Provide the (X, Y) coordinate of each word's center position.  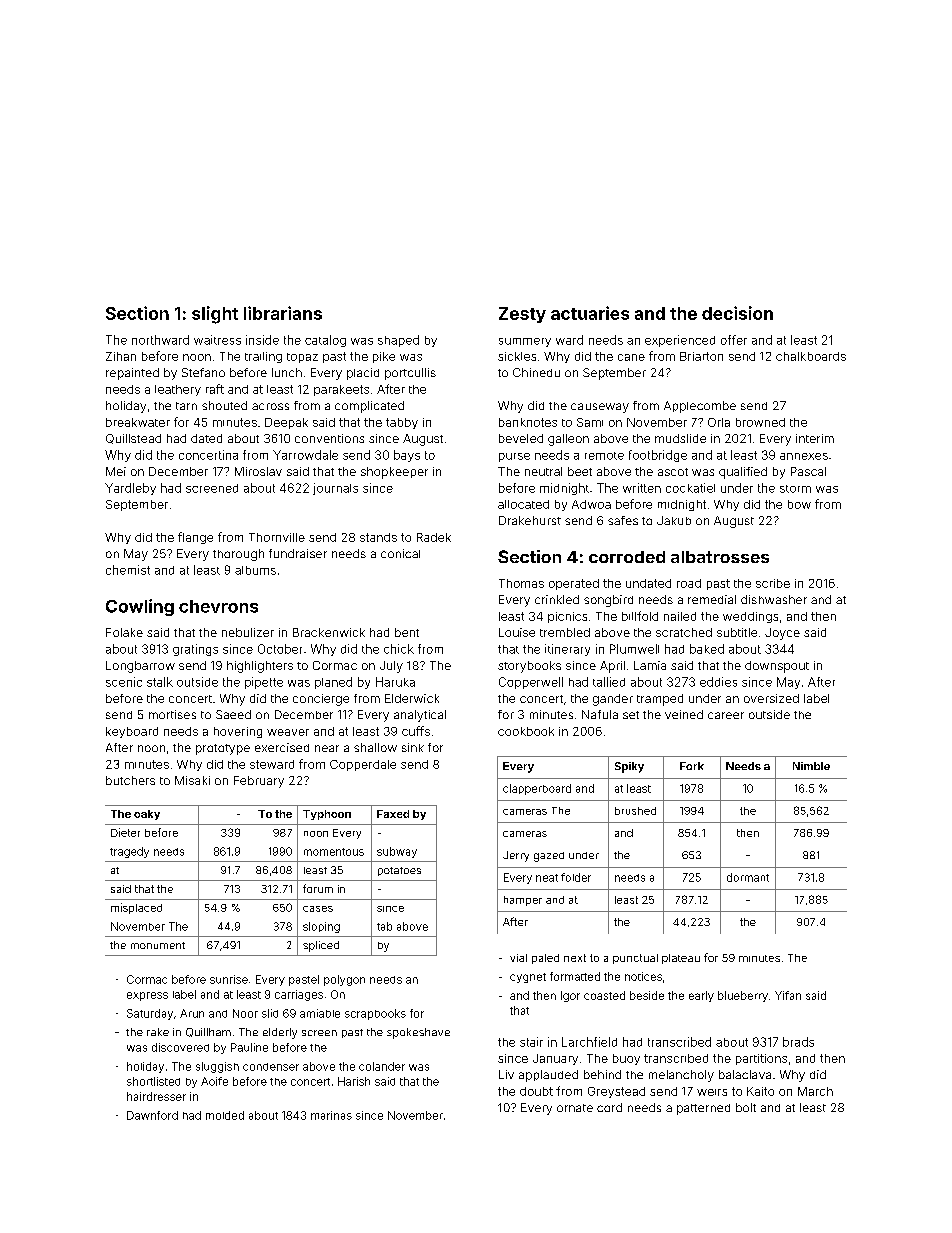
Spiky (629, 767)
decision (737, 313)
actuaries (590, 313)
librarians (283, 313)
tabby (402, 423)
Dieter (125, 832)
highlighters (260, 667)
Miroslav (258, 471)
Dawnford (152, 1115)
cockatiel (690, 488)
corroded (627, 557)
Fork (692, 766)
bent (407, 632)
